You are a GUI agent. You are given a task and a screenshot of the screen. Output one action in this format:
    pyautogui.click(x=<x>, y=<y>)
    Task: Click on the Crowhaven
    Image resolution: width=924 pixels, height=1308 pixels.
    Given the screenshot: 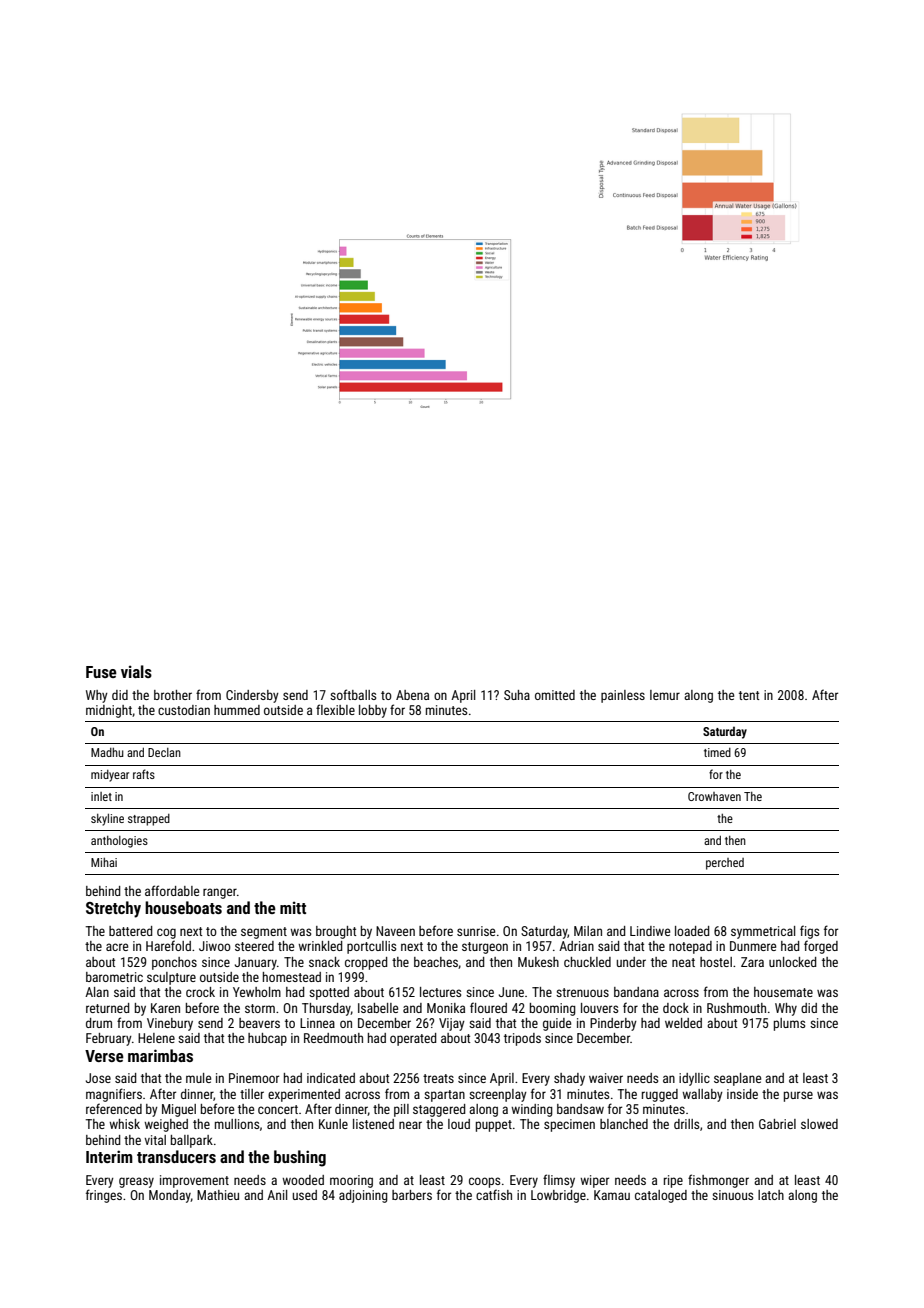 What is the action you would take?
    pyautogui.click(x=714, y=796)
